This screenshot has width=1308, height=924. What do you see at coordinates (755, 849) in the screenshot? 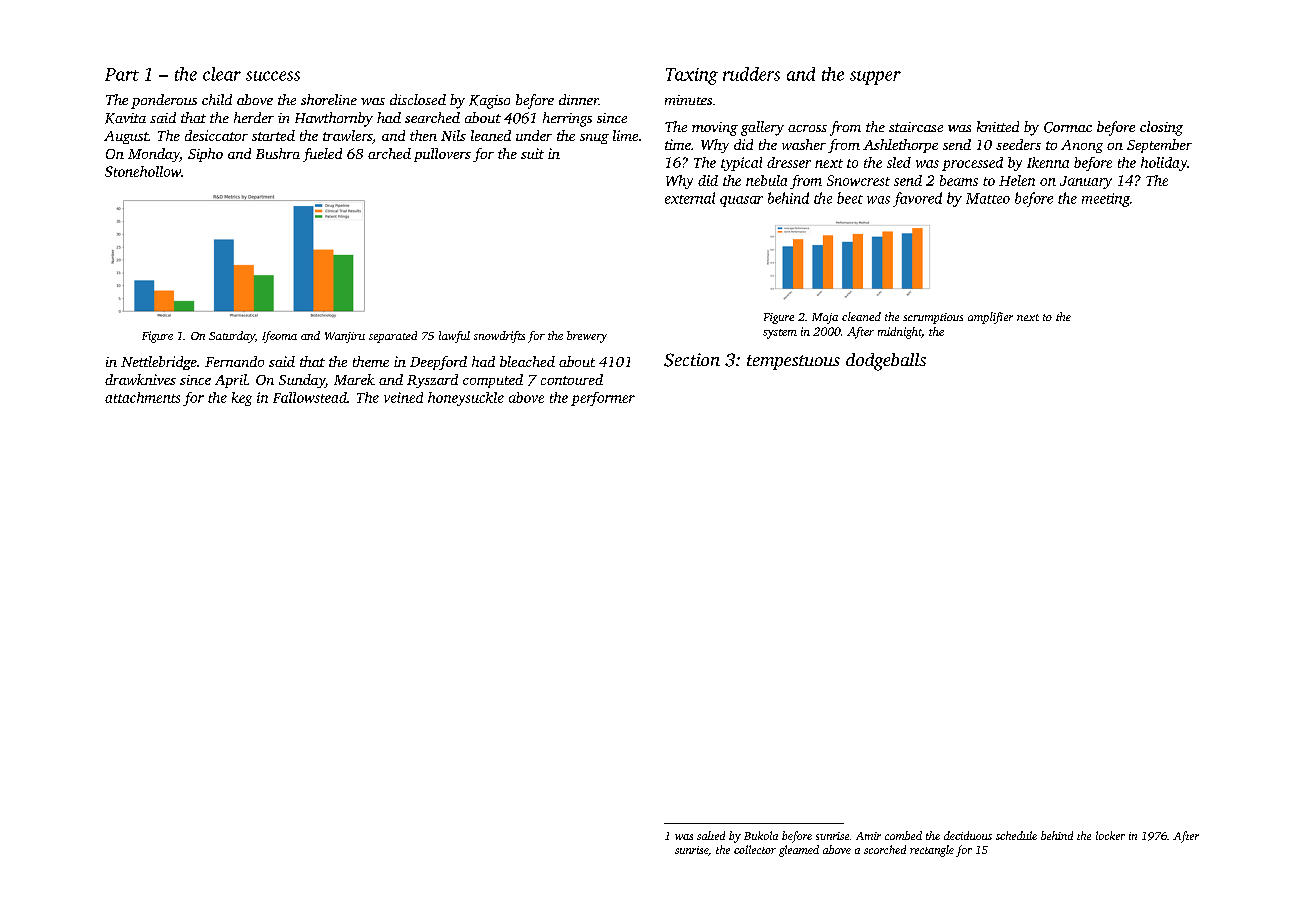
I see `collector` at bounding box center [755, 849].
